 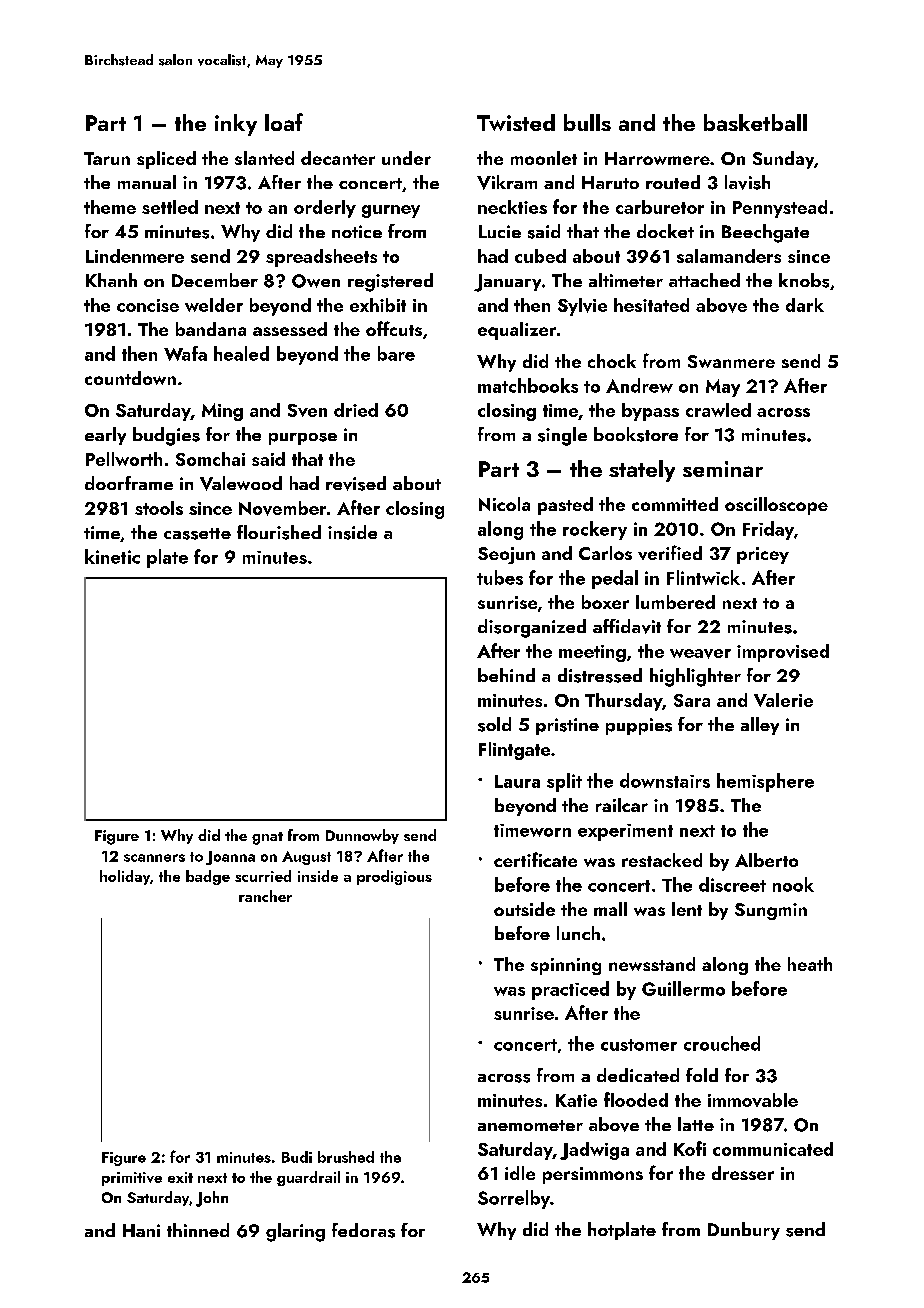 I want to click on Sorrelby, so click(x=514, y=1199).
